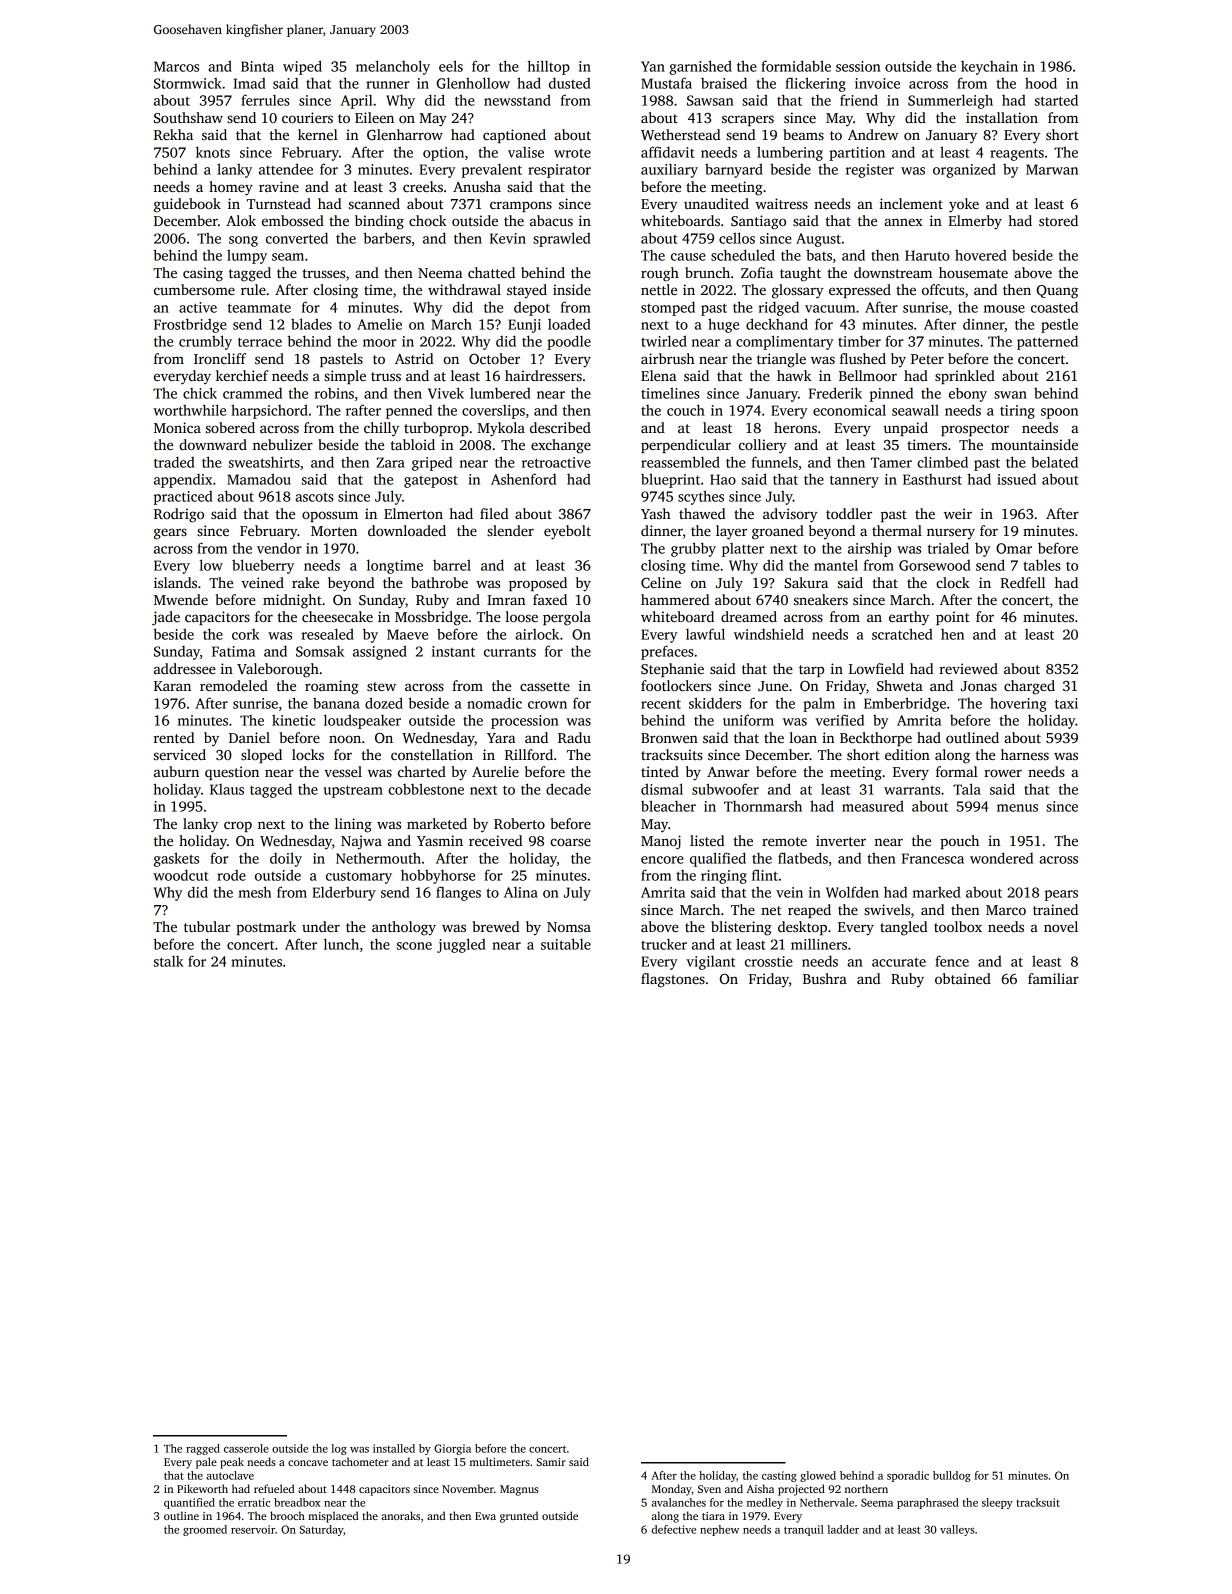 Image resolution: width=1232 pixels, height=1594 pixels. Describe the element at coordinates (1053, 978) in the page. I see `familiar` at that location.
